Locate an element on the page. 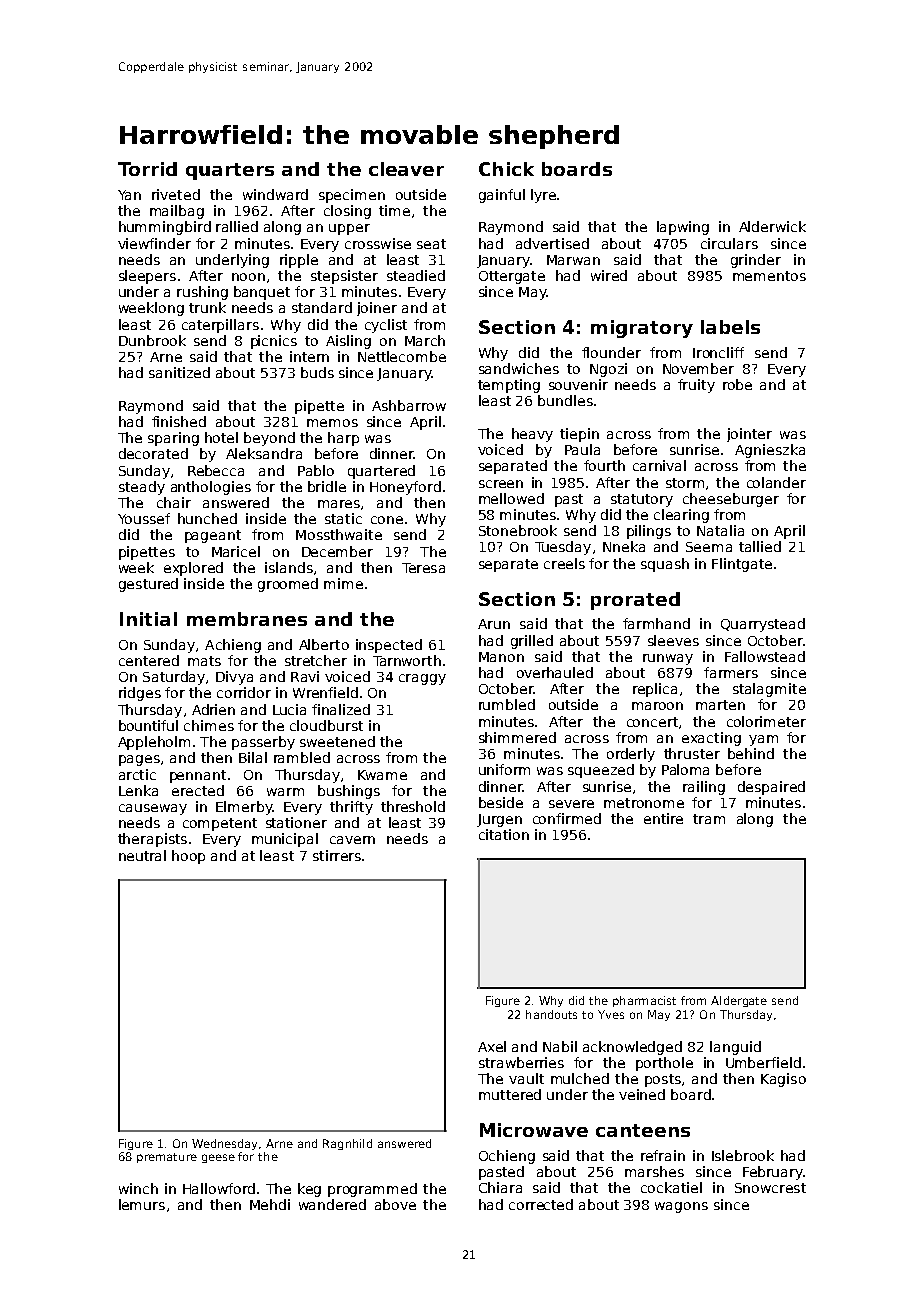  passerby is located at coordinates (263, 743).
